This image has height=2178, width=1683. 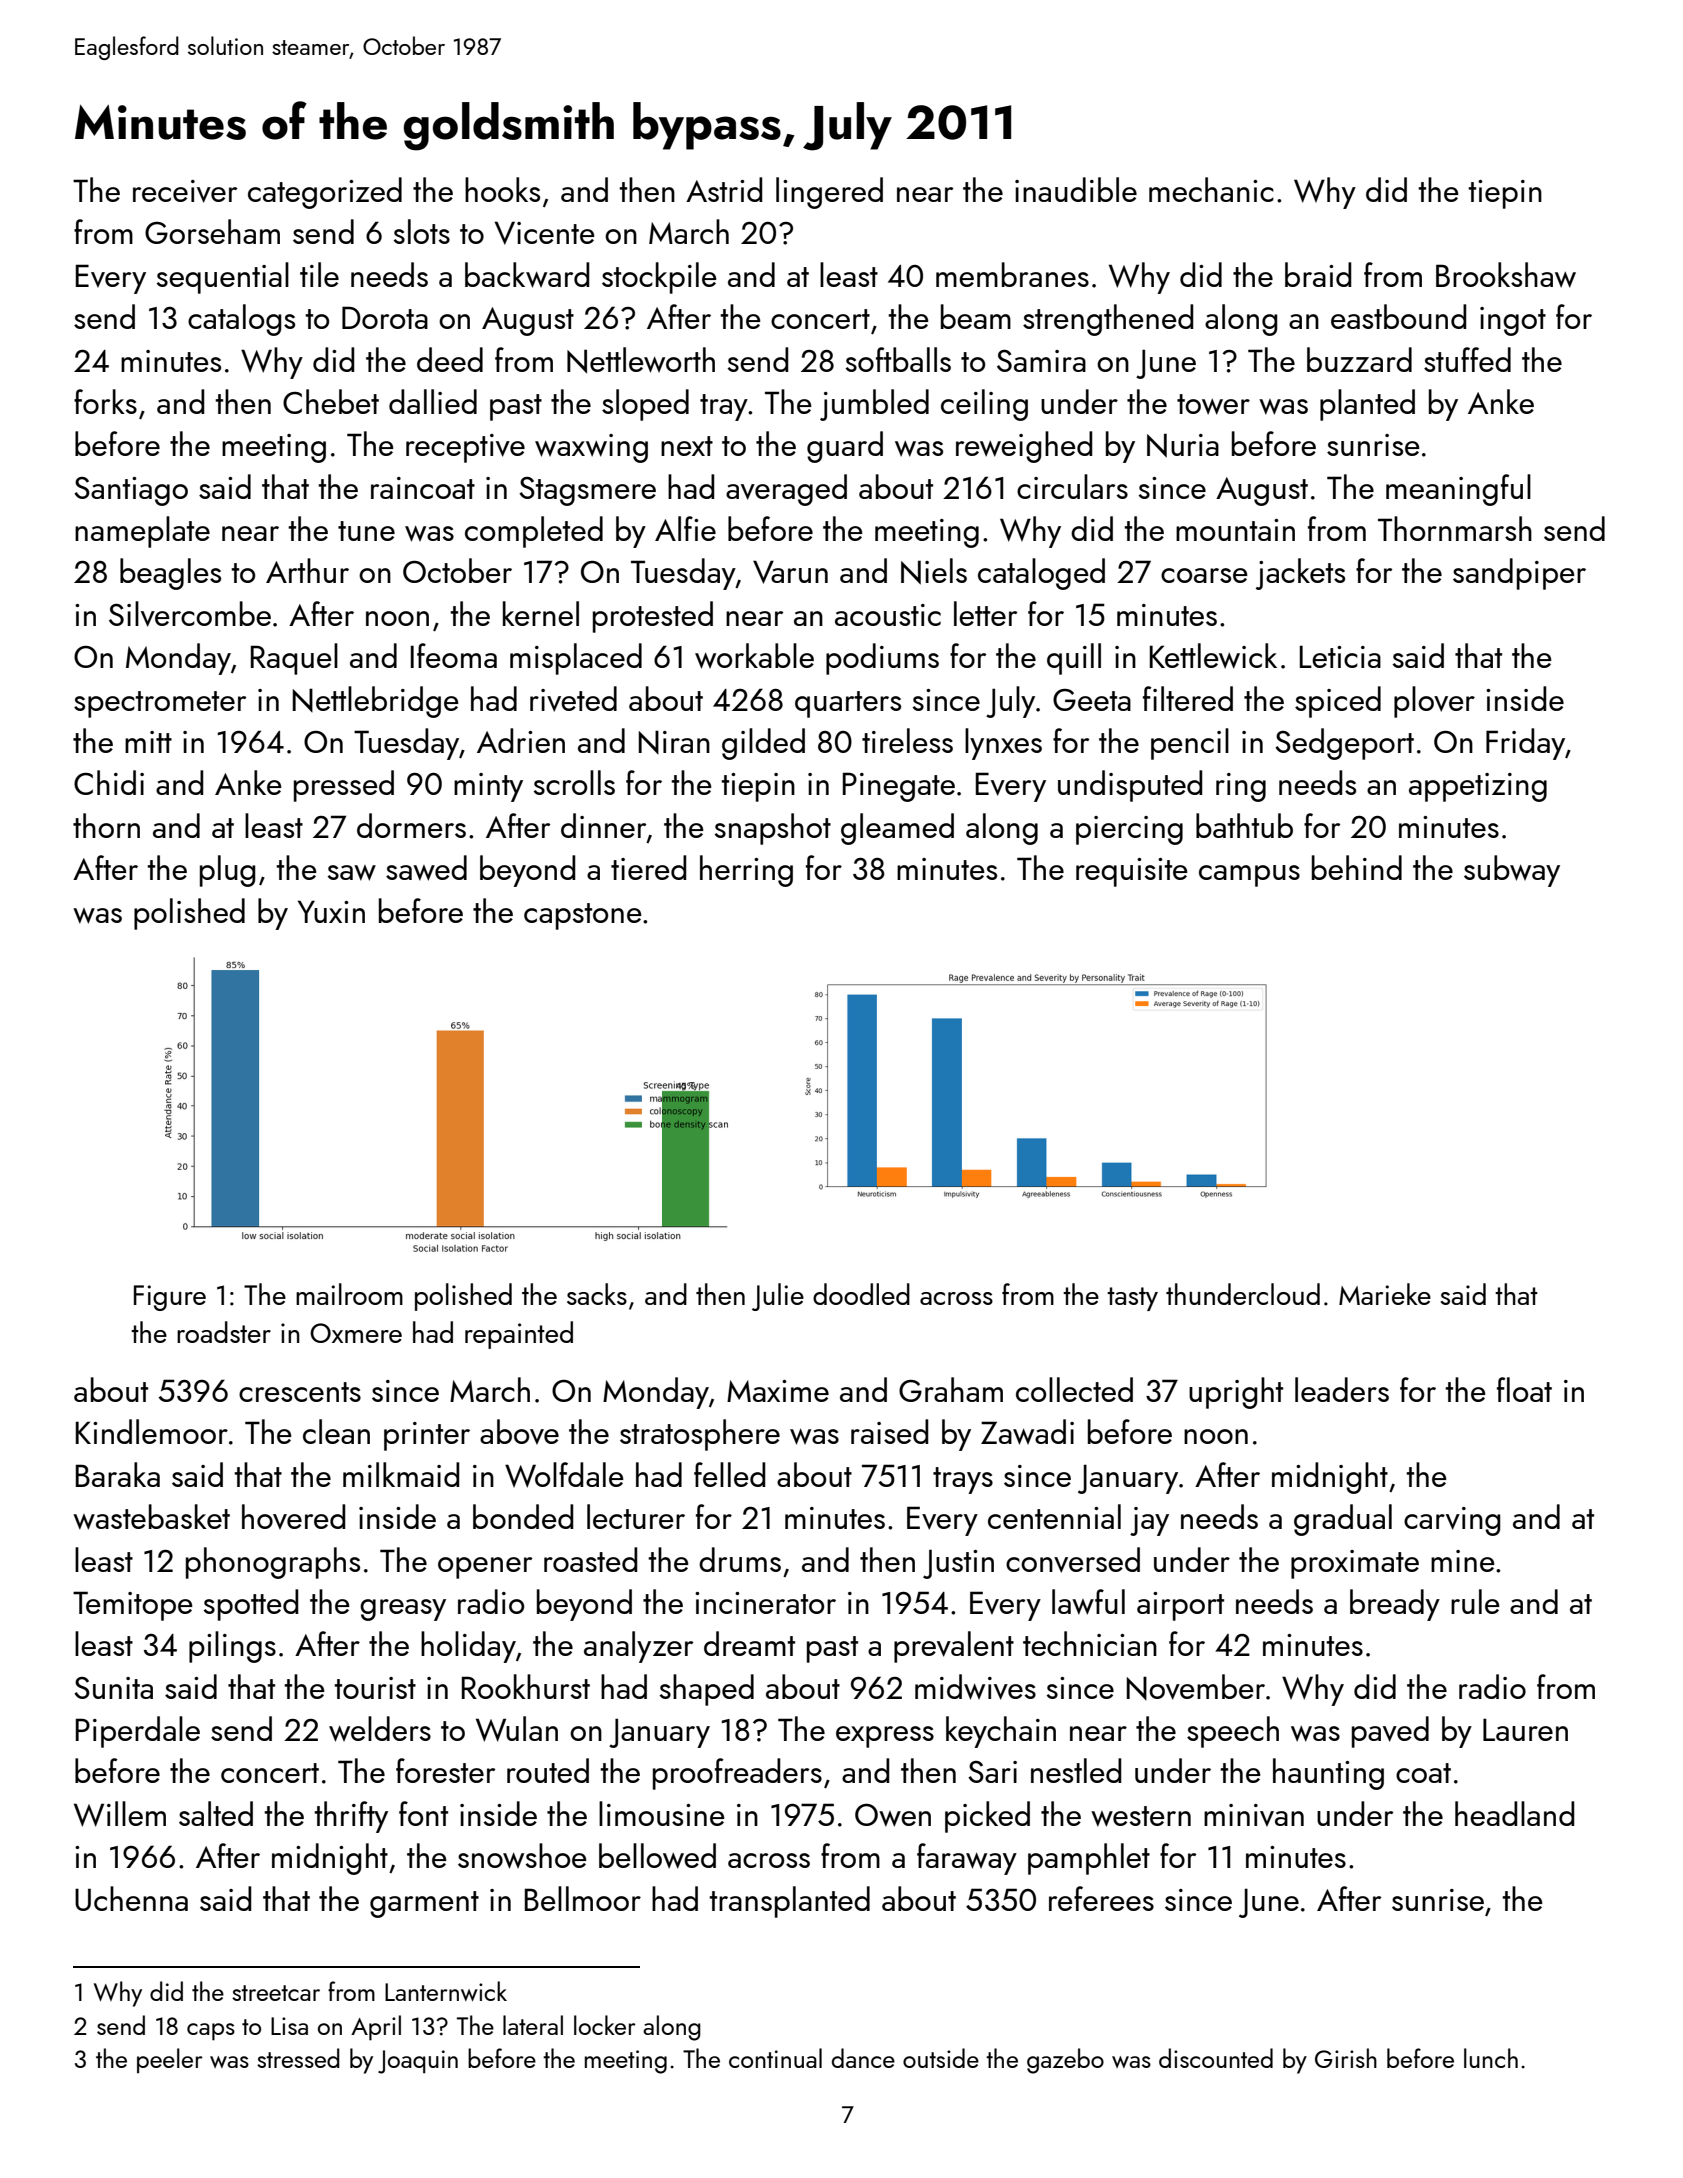 I want to click on Astrid, so click(x=724, y=189).
